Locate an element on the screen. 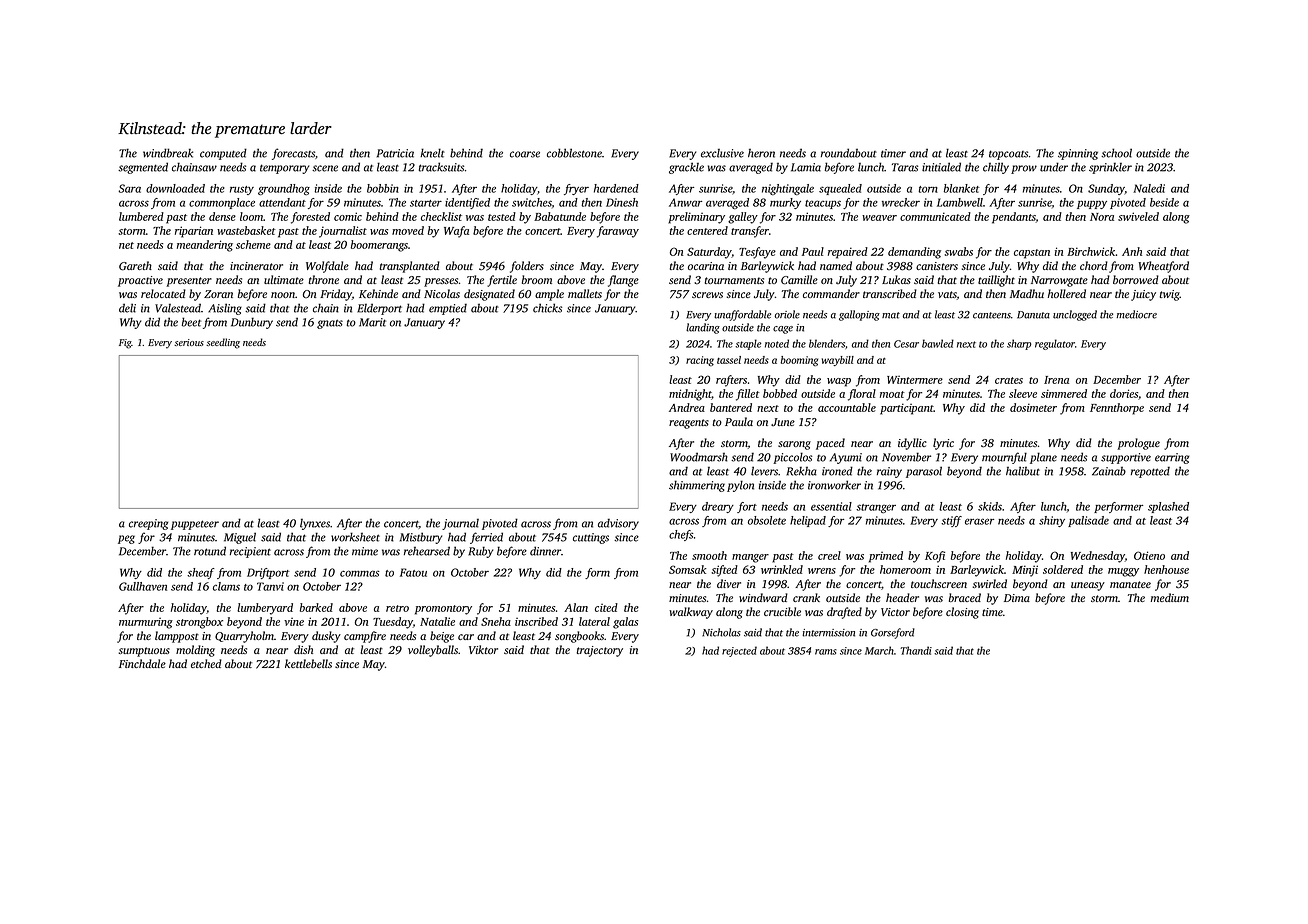 The width and height of the screenshot is (1308, 924). seedling is located at coordinates (223, 343).
